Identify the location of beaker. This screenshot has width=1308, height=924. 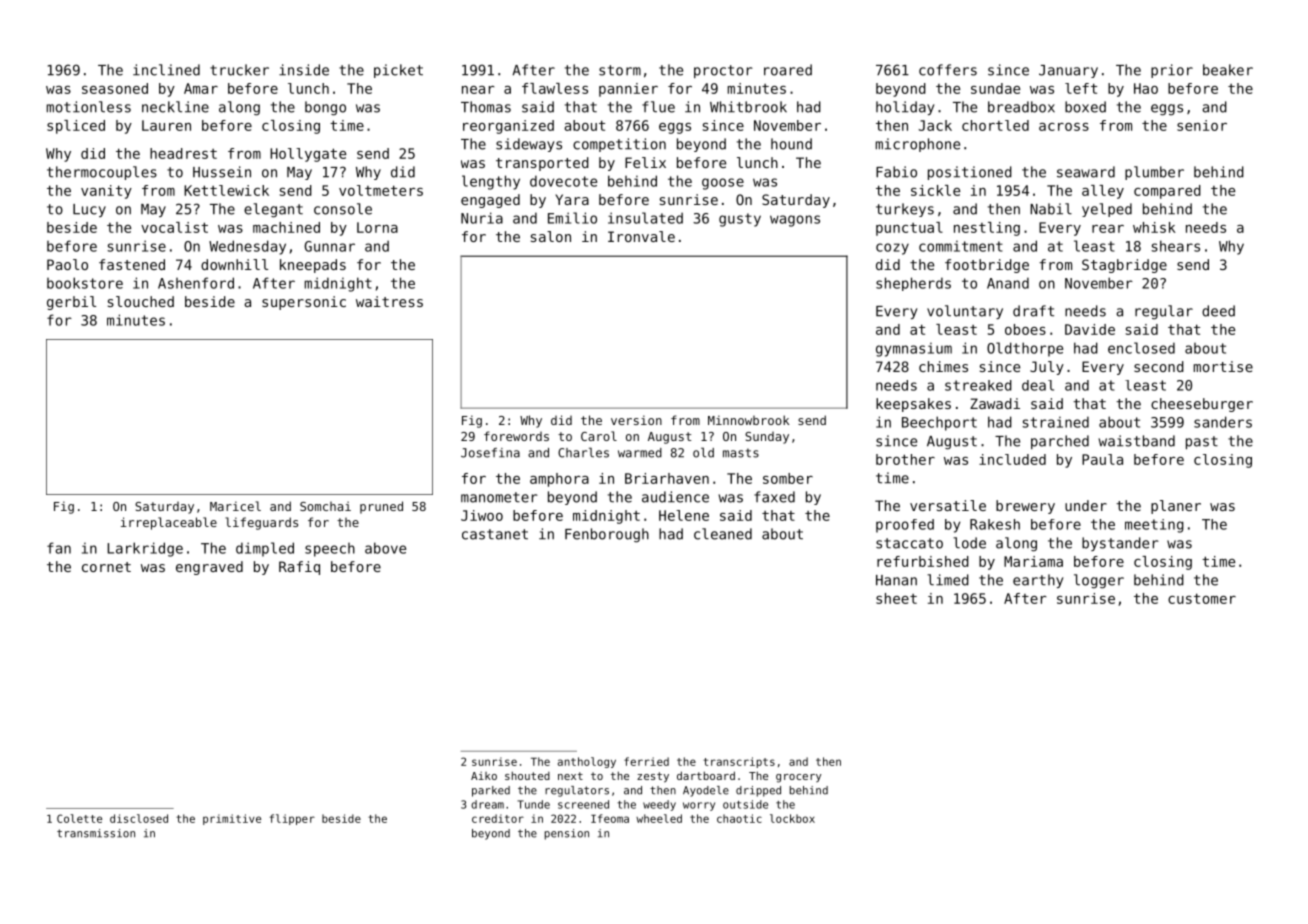
(1228, 70).
